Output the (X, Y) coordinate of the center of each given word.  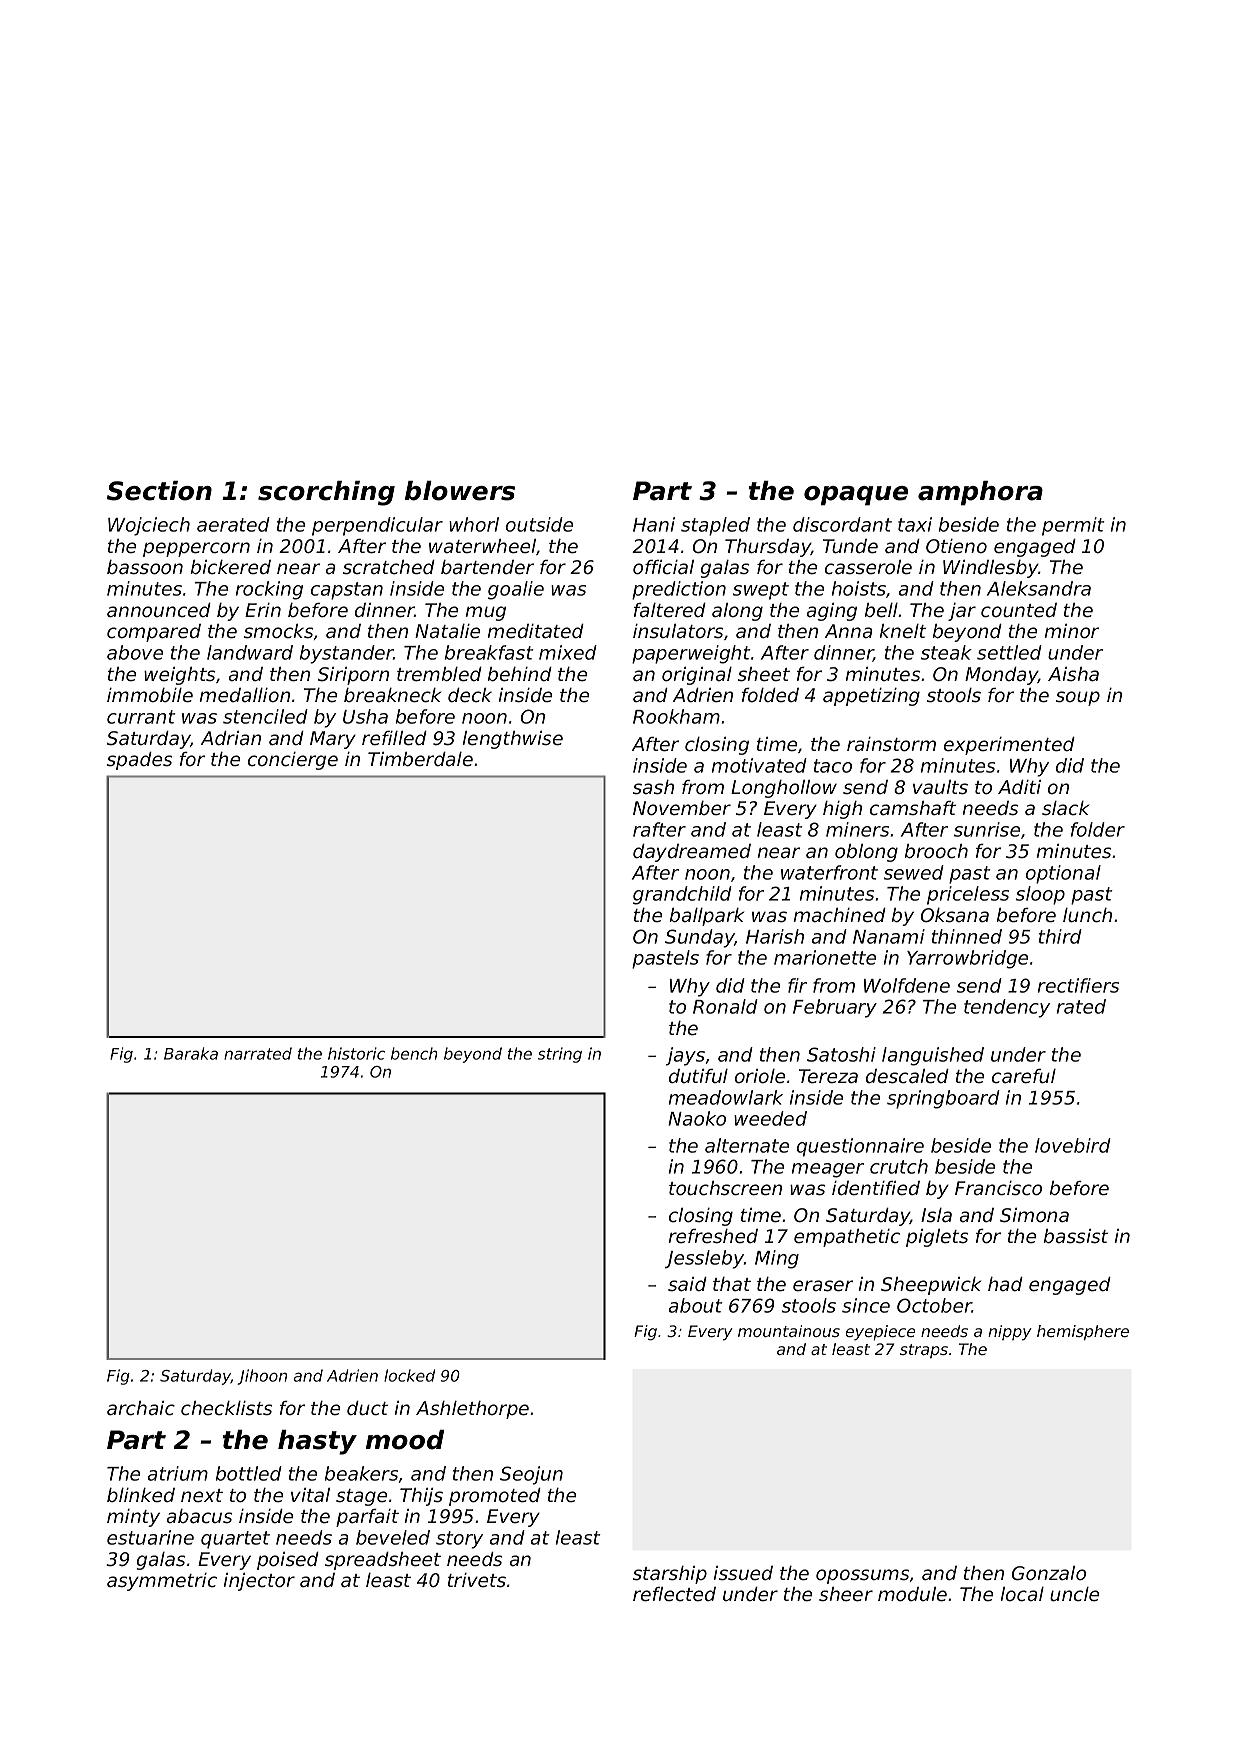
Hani (654, 524)
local (1022, 1594)
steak (946, 652)
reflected (674, 1594)
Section (159, 491)
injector (259, 1582)
